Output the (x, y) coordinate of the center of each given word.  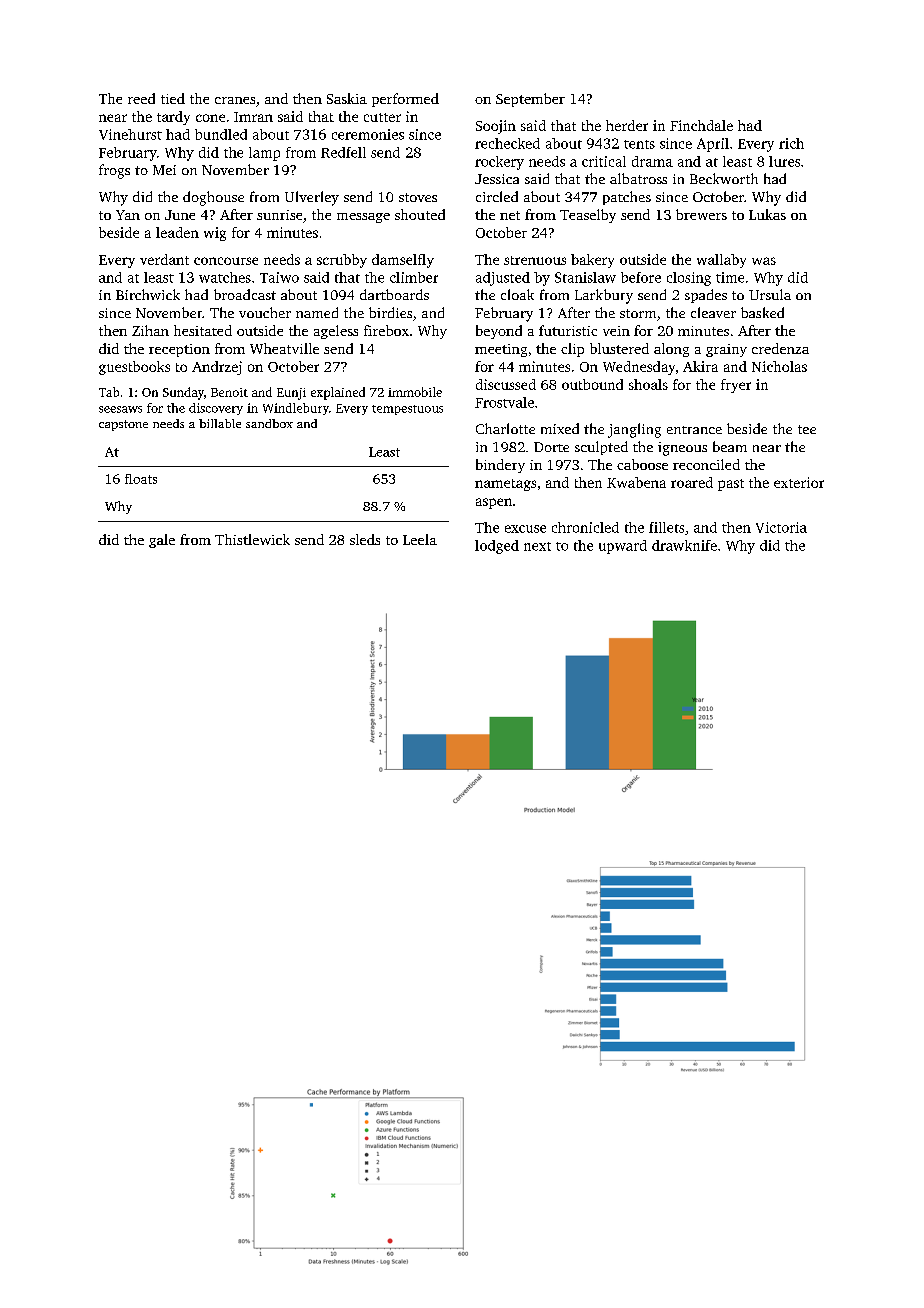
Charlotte (505, 428)
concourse (226, 261)
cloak (517, 294)
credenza (780, 348)
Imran (253, 117)
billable (220, 423)
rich (791, 143)
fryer (736, 386)
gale (162, 541)
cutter (382, 117)
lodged (497, 547)
